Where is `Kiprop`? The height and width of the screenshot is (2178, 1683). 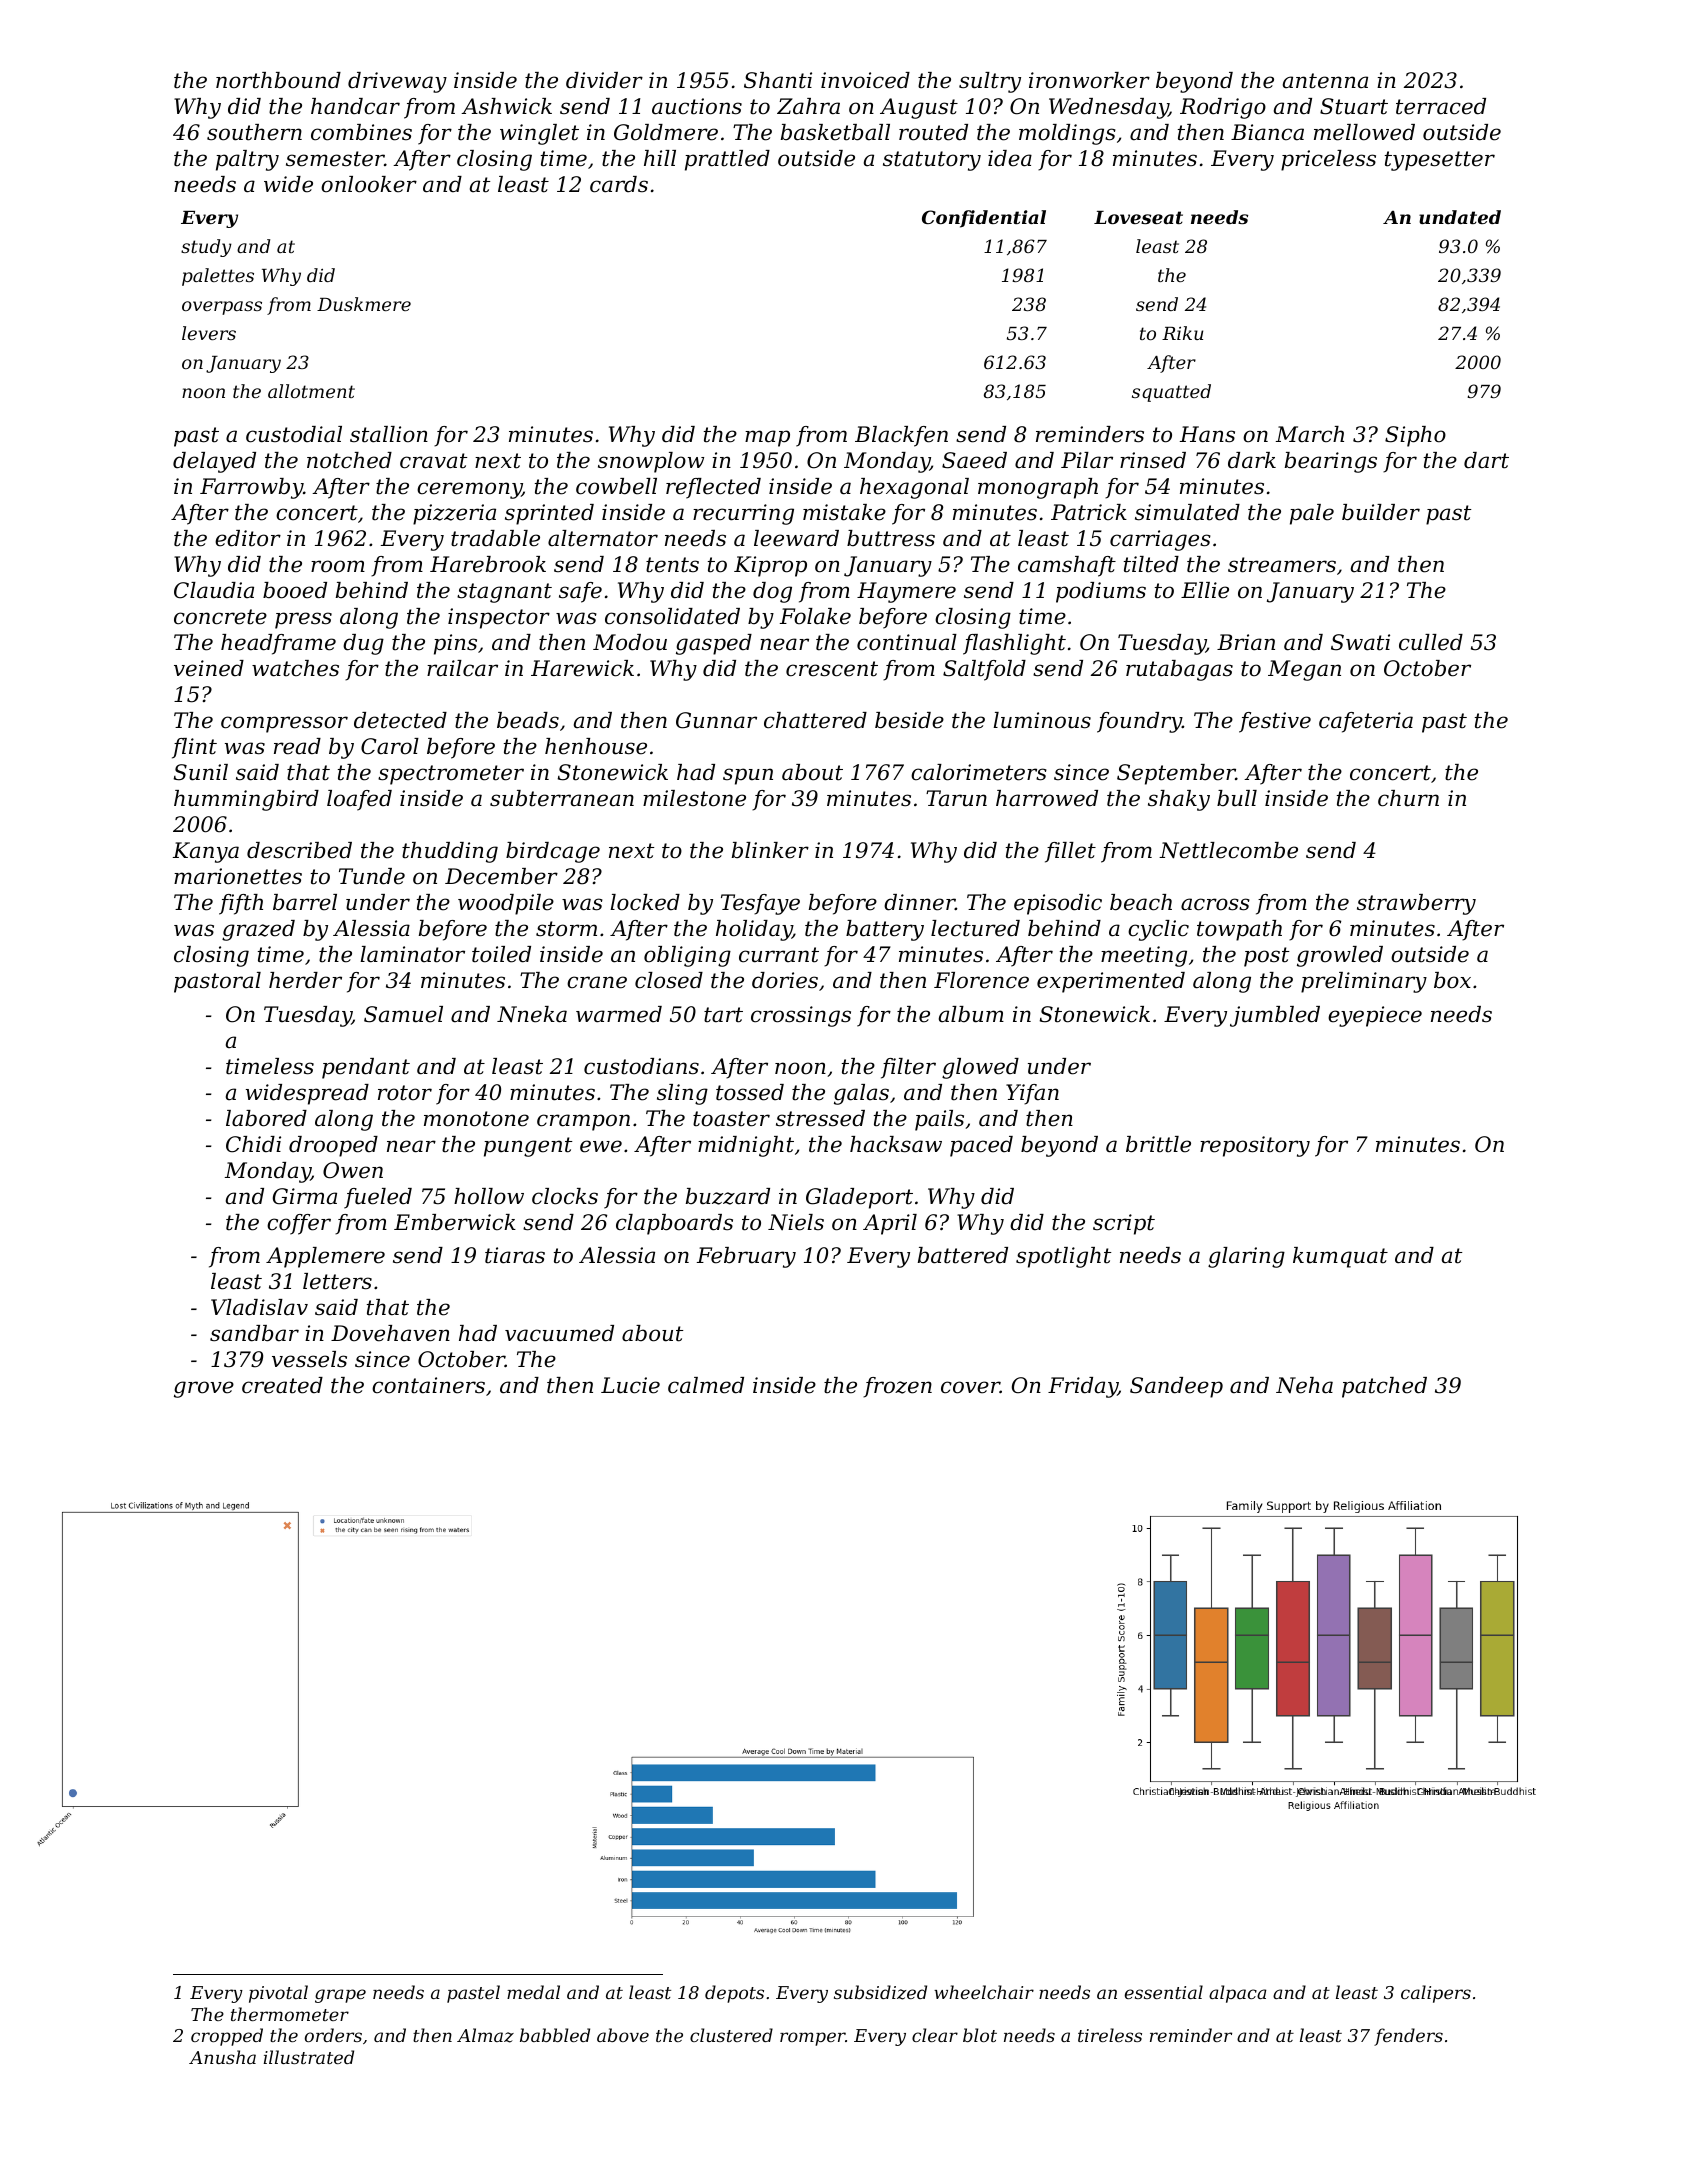
Kiprop is located at coordinates (770, 566).
